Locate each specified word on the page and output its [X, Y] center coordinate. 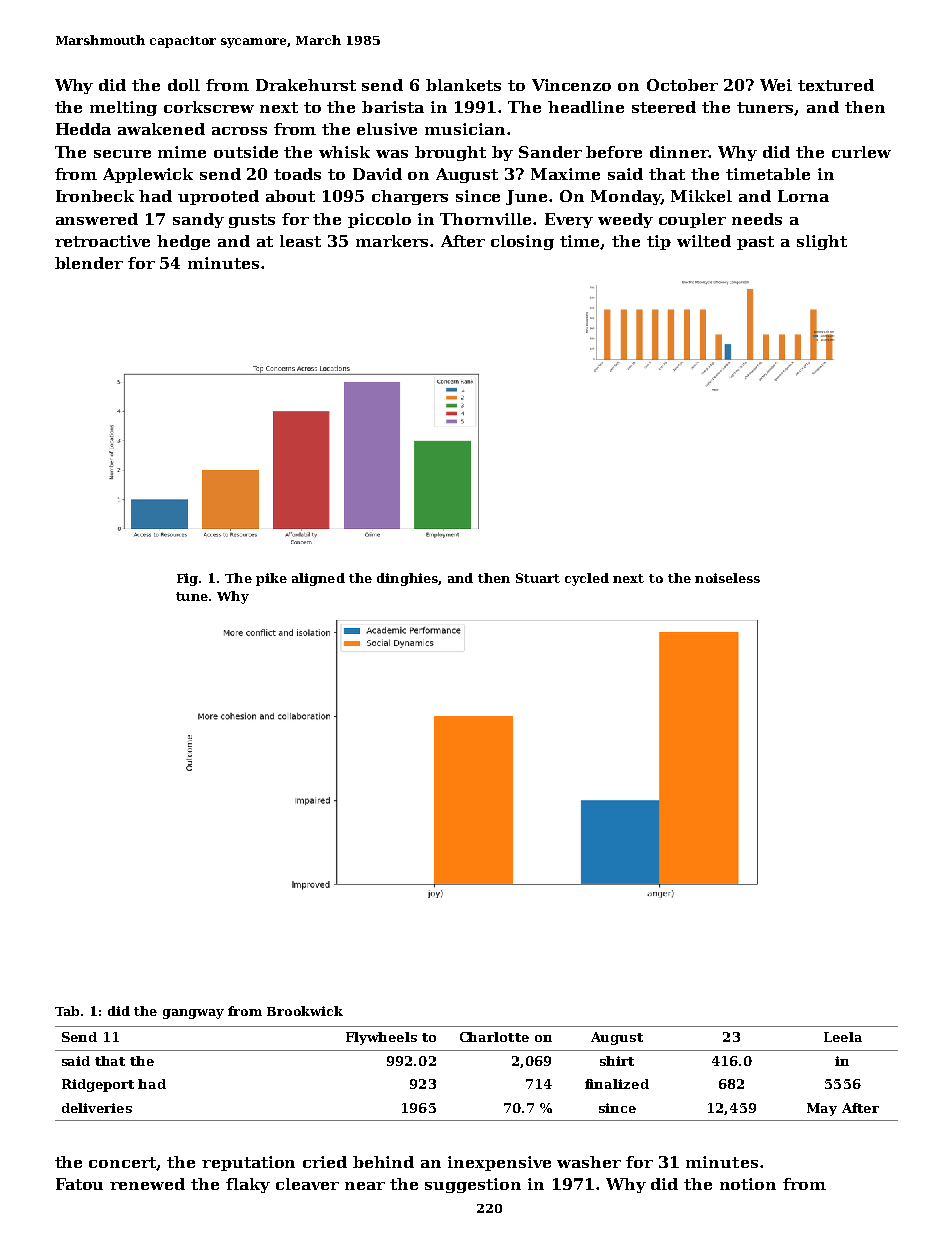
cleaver [307, 1184]
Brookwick [305, 1011]
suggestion [473, 1185]
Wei [776, 85]
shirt [617, 1061]
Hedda [83, 129]
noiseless [727, 578]
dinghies [407, 579]
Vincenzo [571, 85]
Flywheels [381, 1038]
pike [271, 579]
